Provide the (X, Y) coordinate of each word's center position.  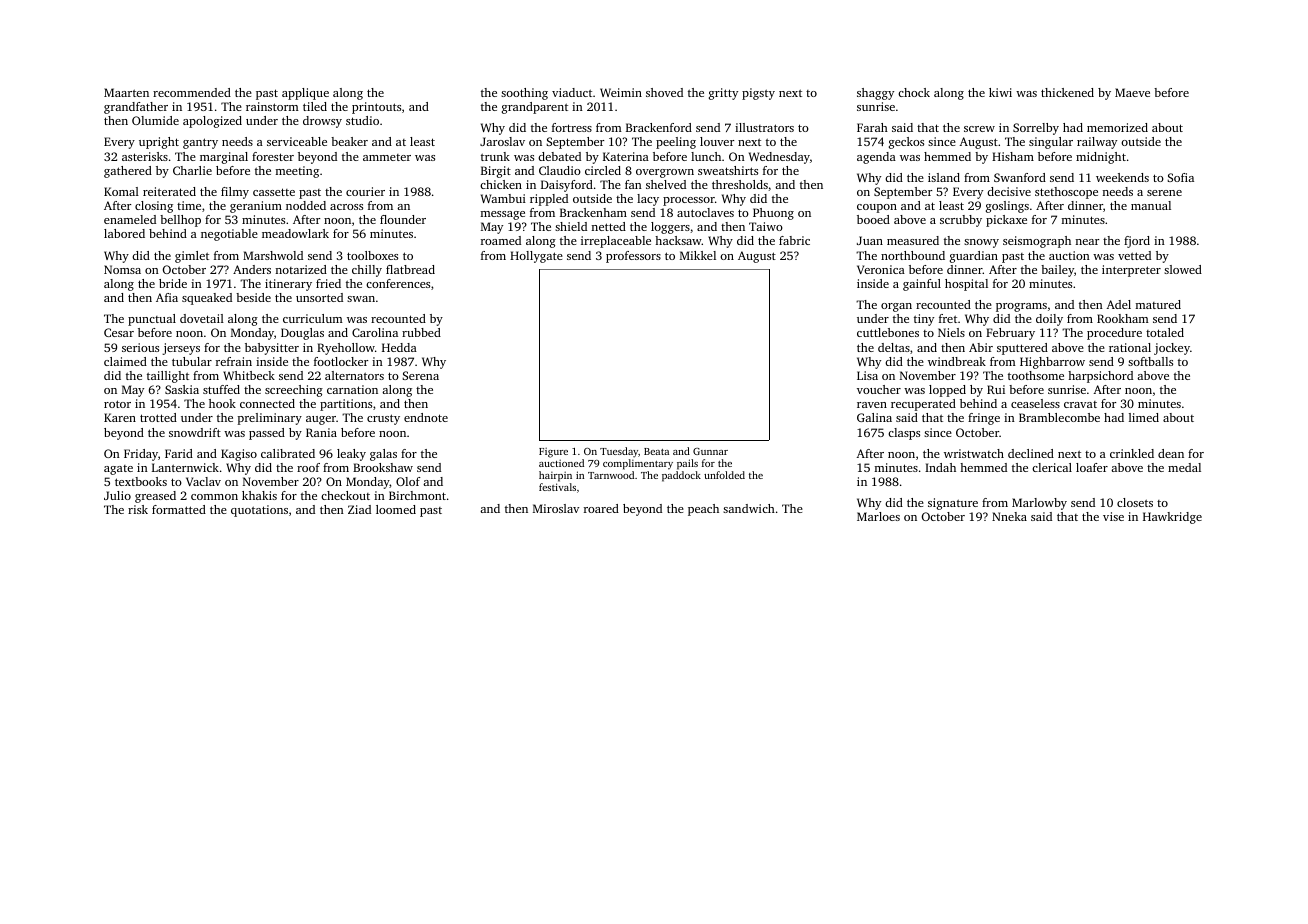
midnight (1101, 158)
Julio (117, 495)
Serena (420, 375)
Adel (1118, 304)
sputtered (1022, 349)
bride (173, 283)
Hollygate (536, 257)
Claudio (560, 170)
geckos (906, 143)
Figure (553, 452)
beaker (349, 141)
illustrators (764, 127)
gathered (128, 172)
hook (222, 403)
